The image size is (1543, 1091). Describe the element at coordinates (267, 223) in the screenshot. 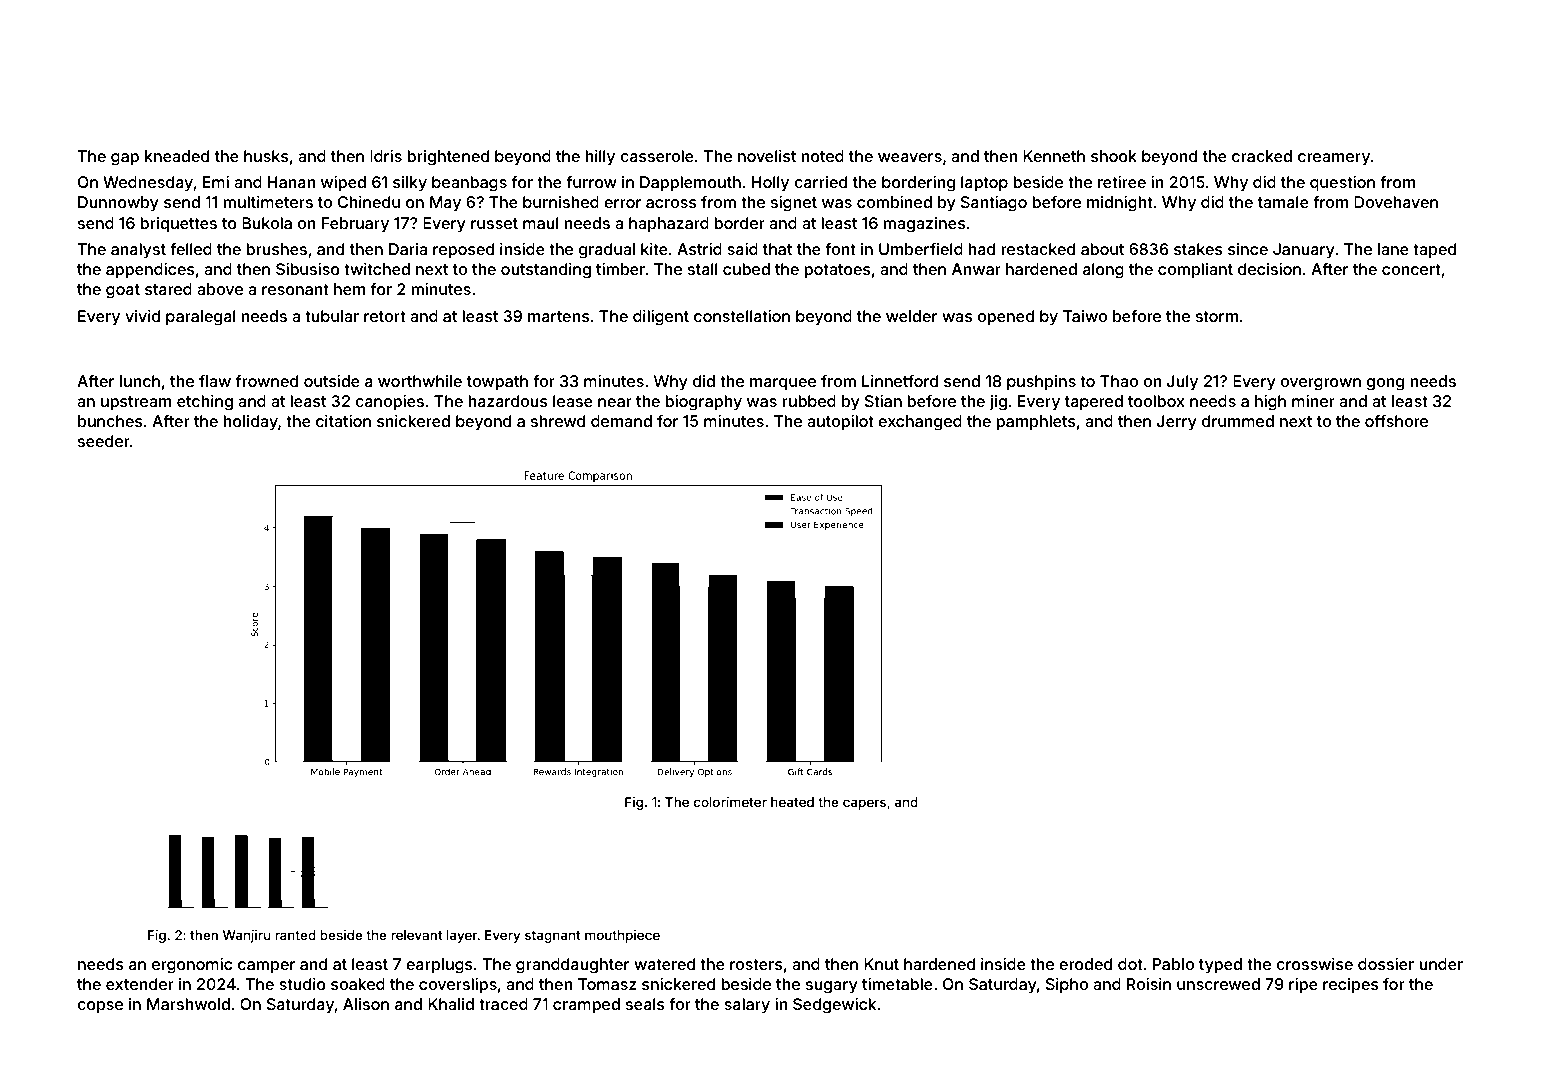

I see `Bukola` at that location.
